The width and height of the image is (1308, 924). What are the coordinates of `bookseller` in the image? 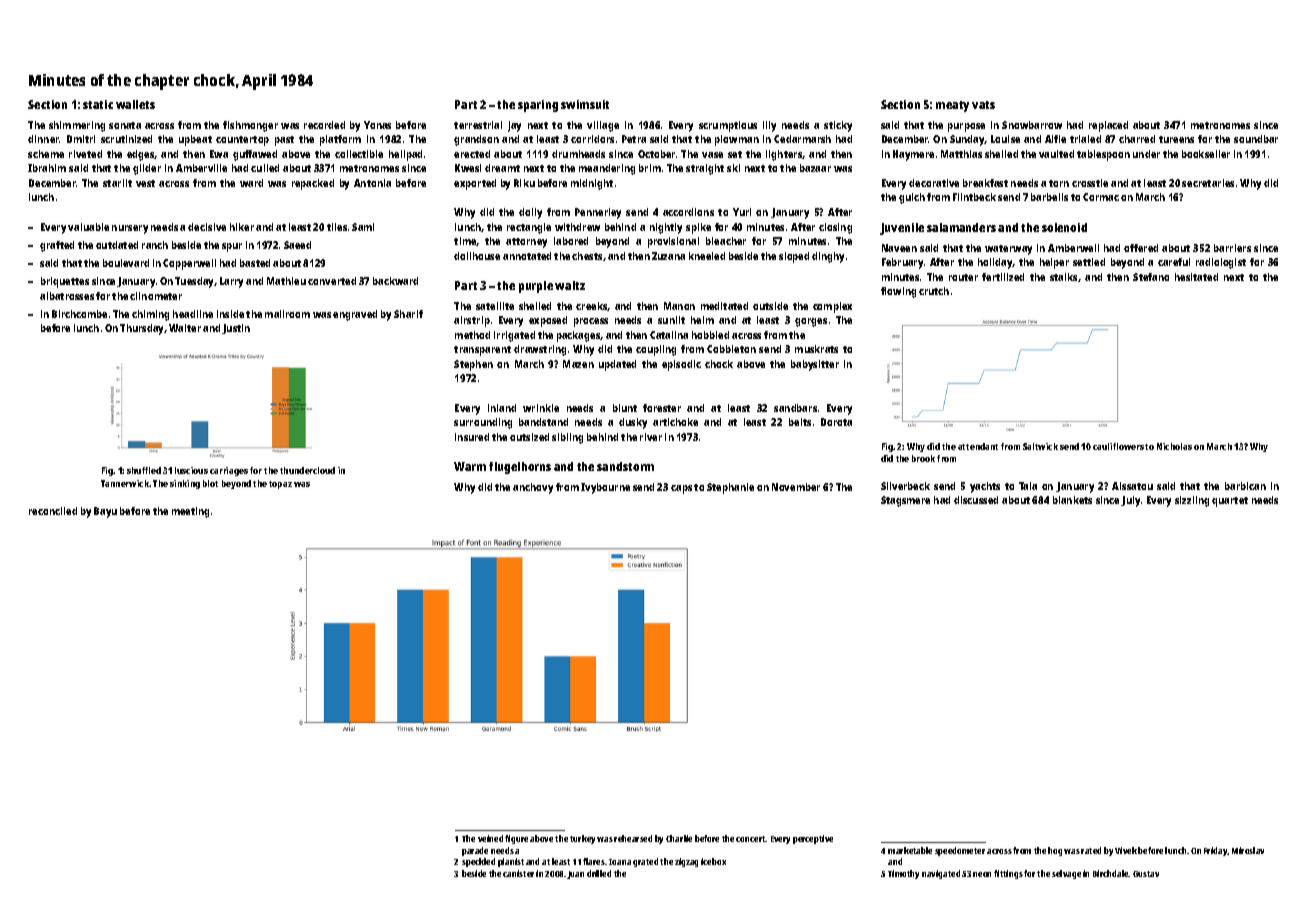 It's located at (1206, 154).
